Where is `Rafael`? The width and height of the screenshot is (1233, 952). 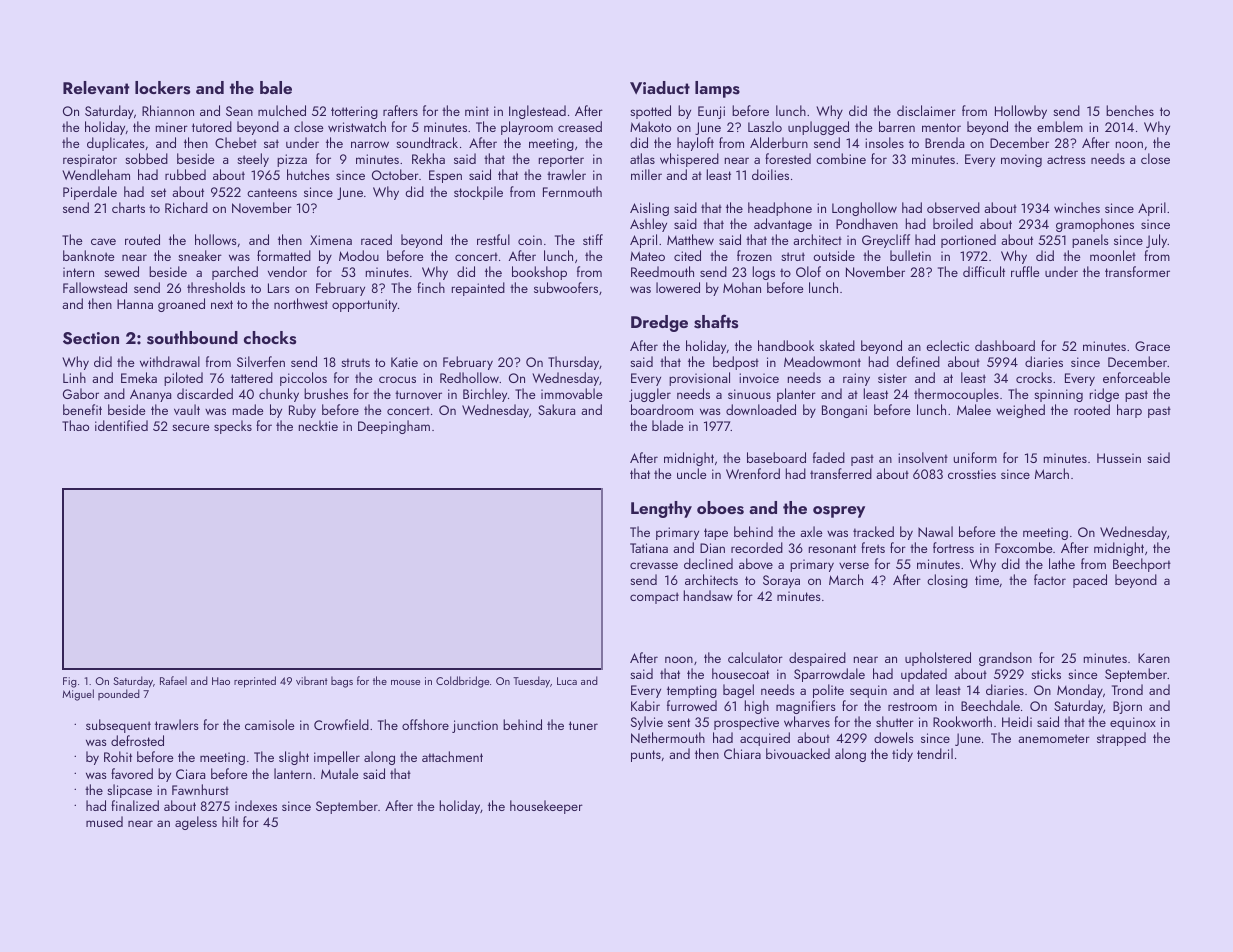
Rafael is located at coordinates (173, 680).
